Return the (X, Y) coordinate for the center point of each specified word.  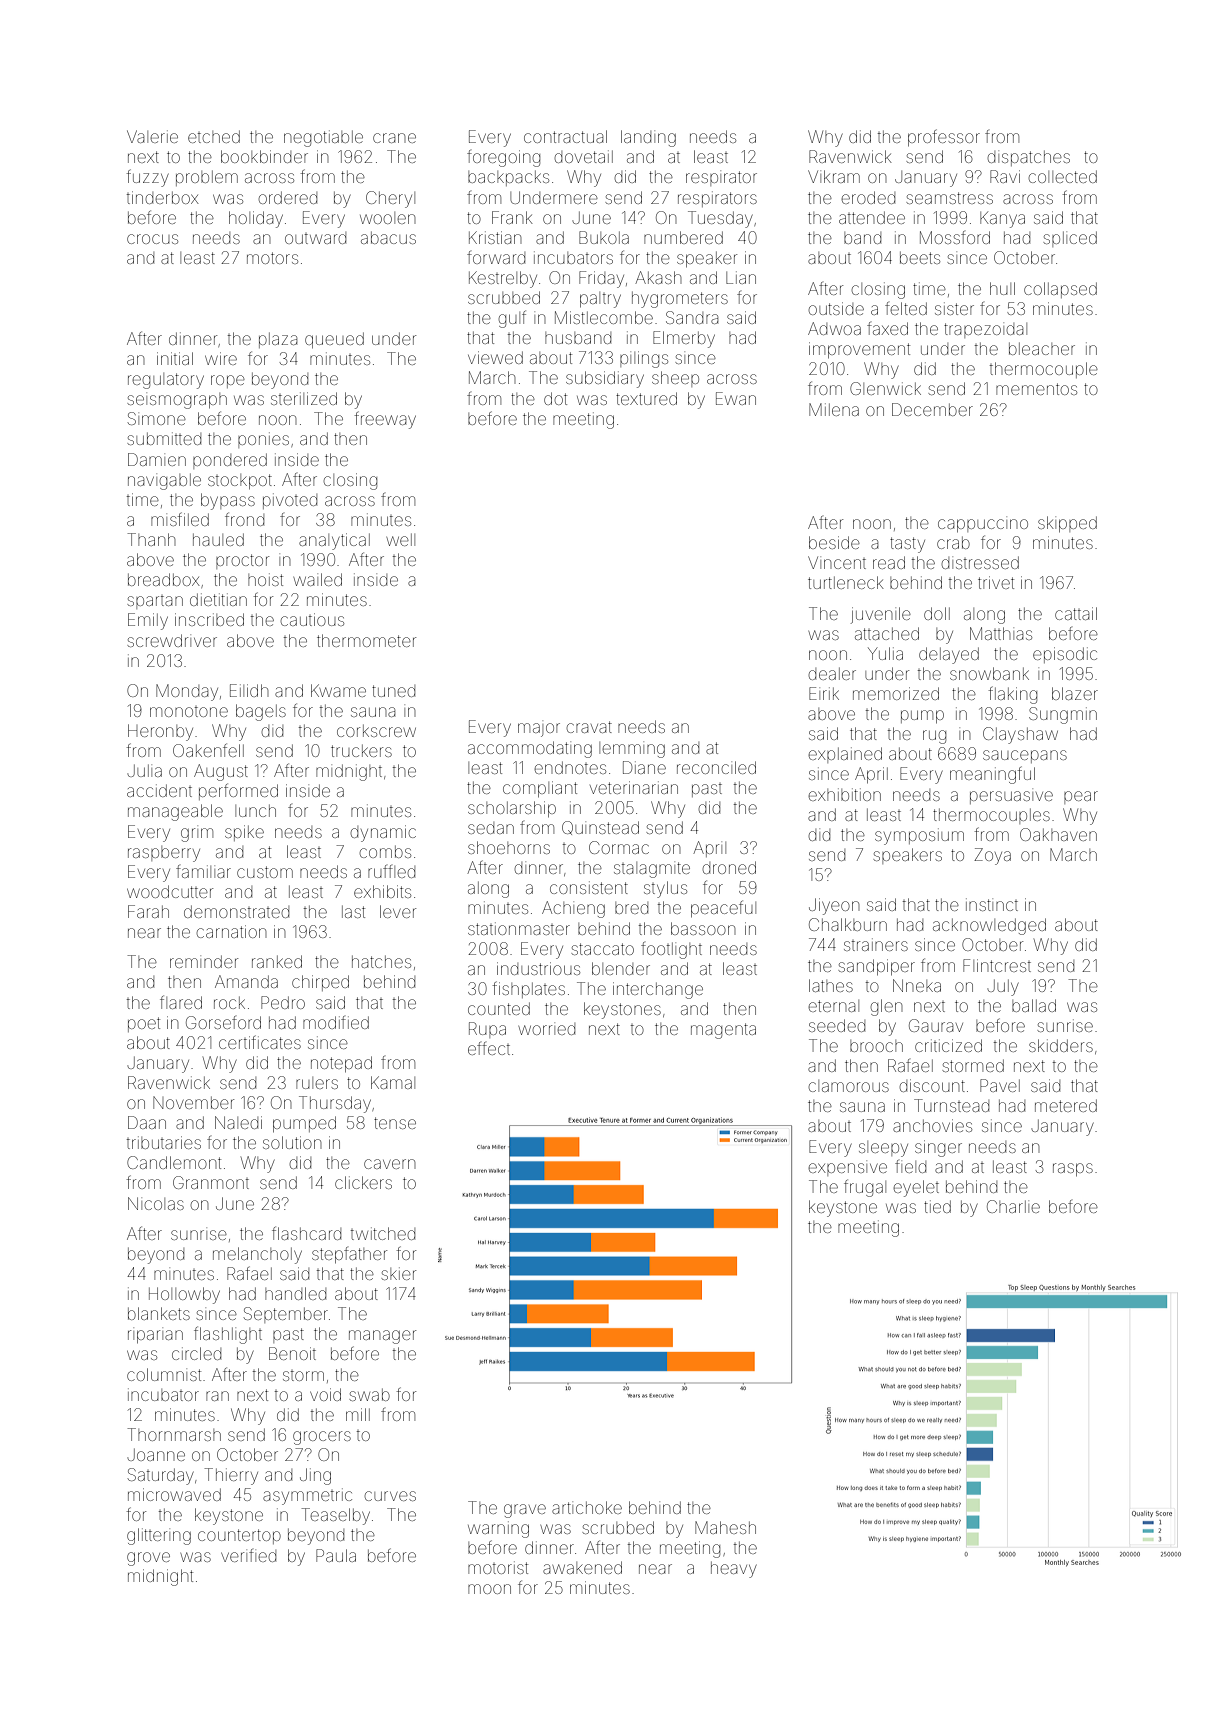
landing (648, 138)
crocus (152, 239)
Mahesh (725, 1527)
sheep (675, 379)
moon (489, 1589)
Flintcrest (997, 965)
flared (181, 1002)
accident (159, 790)
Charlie (1013, 1206)
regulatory (166, 381)
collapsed (1060, 290)
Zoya (992, 856)
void (325, 1394)
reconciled (716, 767)
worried (546, 1030)
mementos (1036, 389)
